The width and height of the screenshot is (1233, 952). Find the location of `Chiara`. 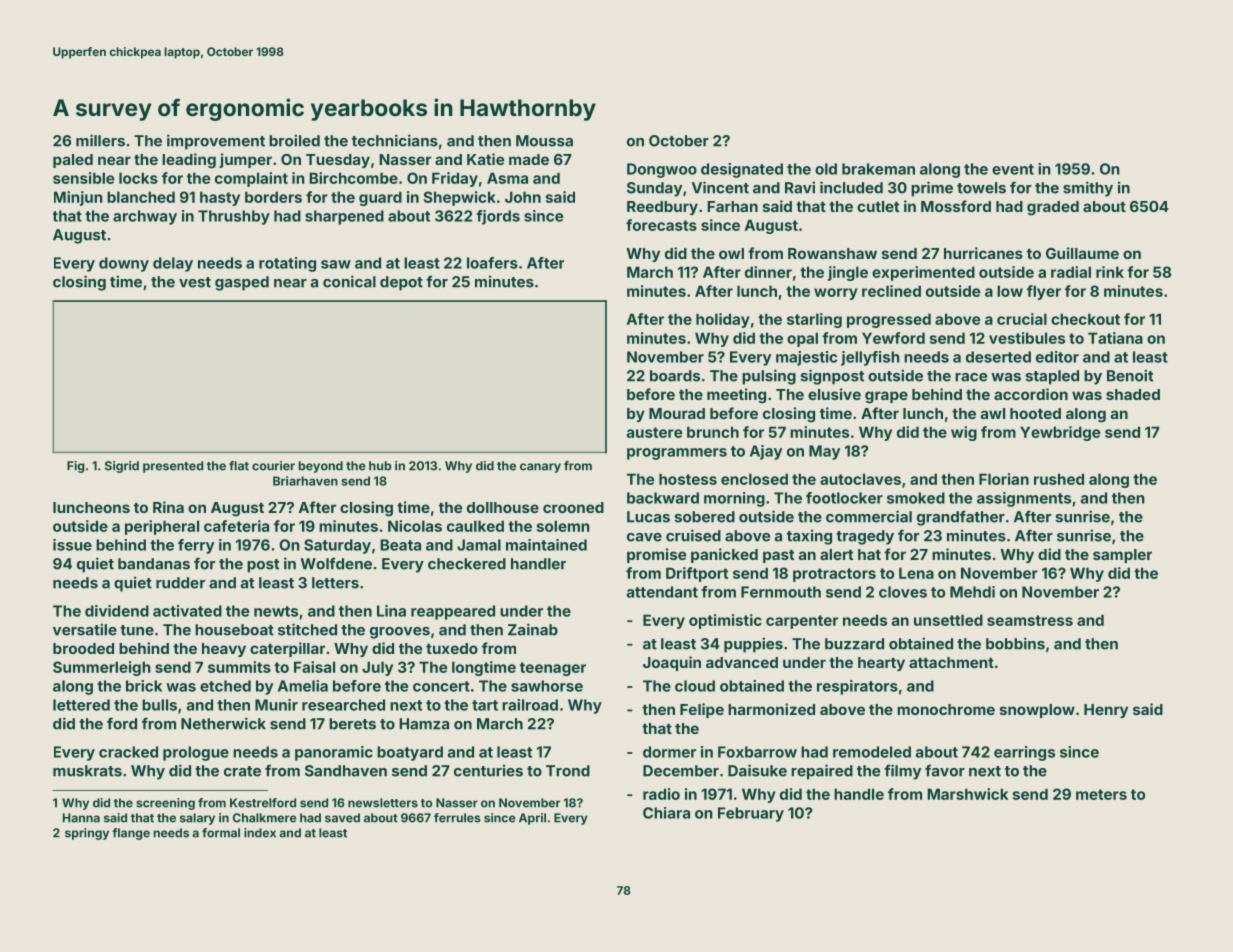

Chiara is located at coordinates (666, 813).
